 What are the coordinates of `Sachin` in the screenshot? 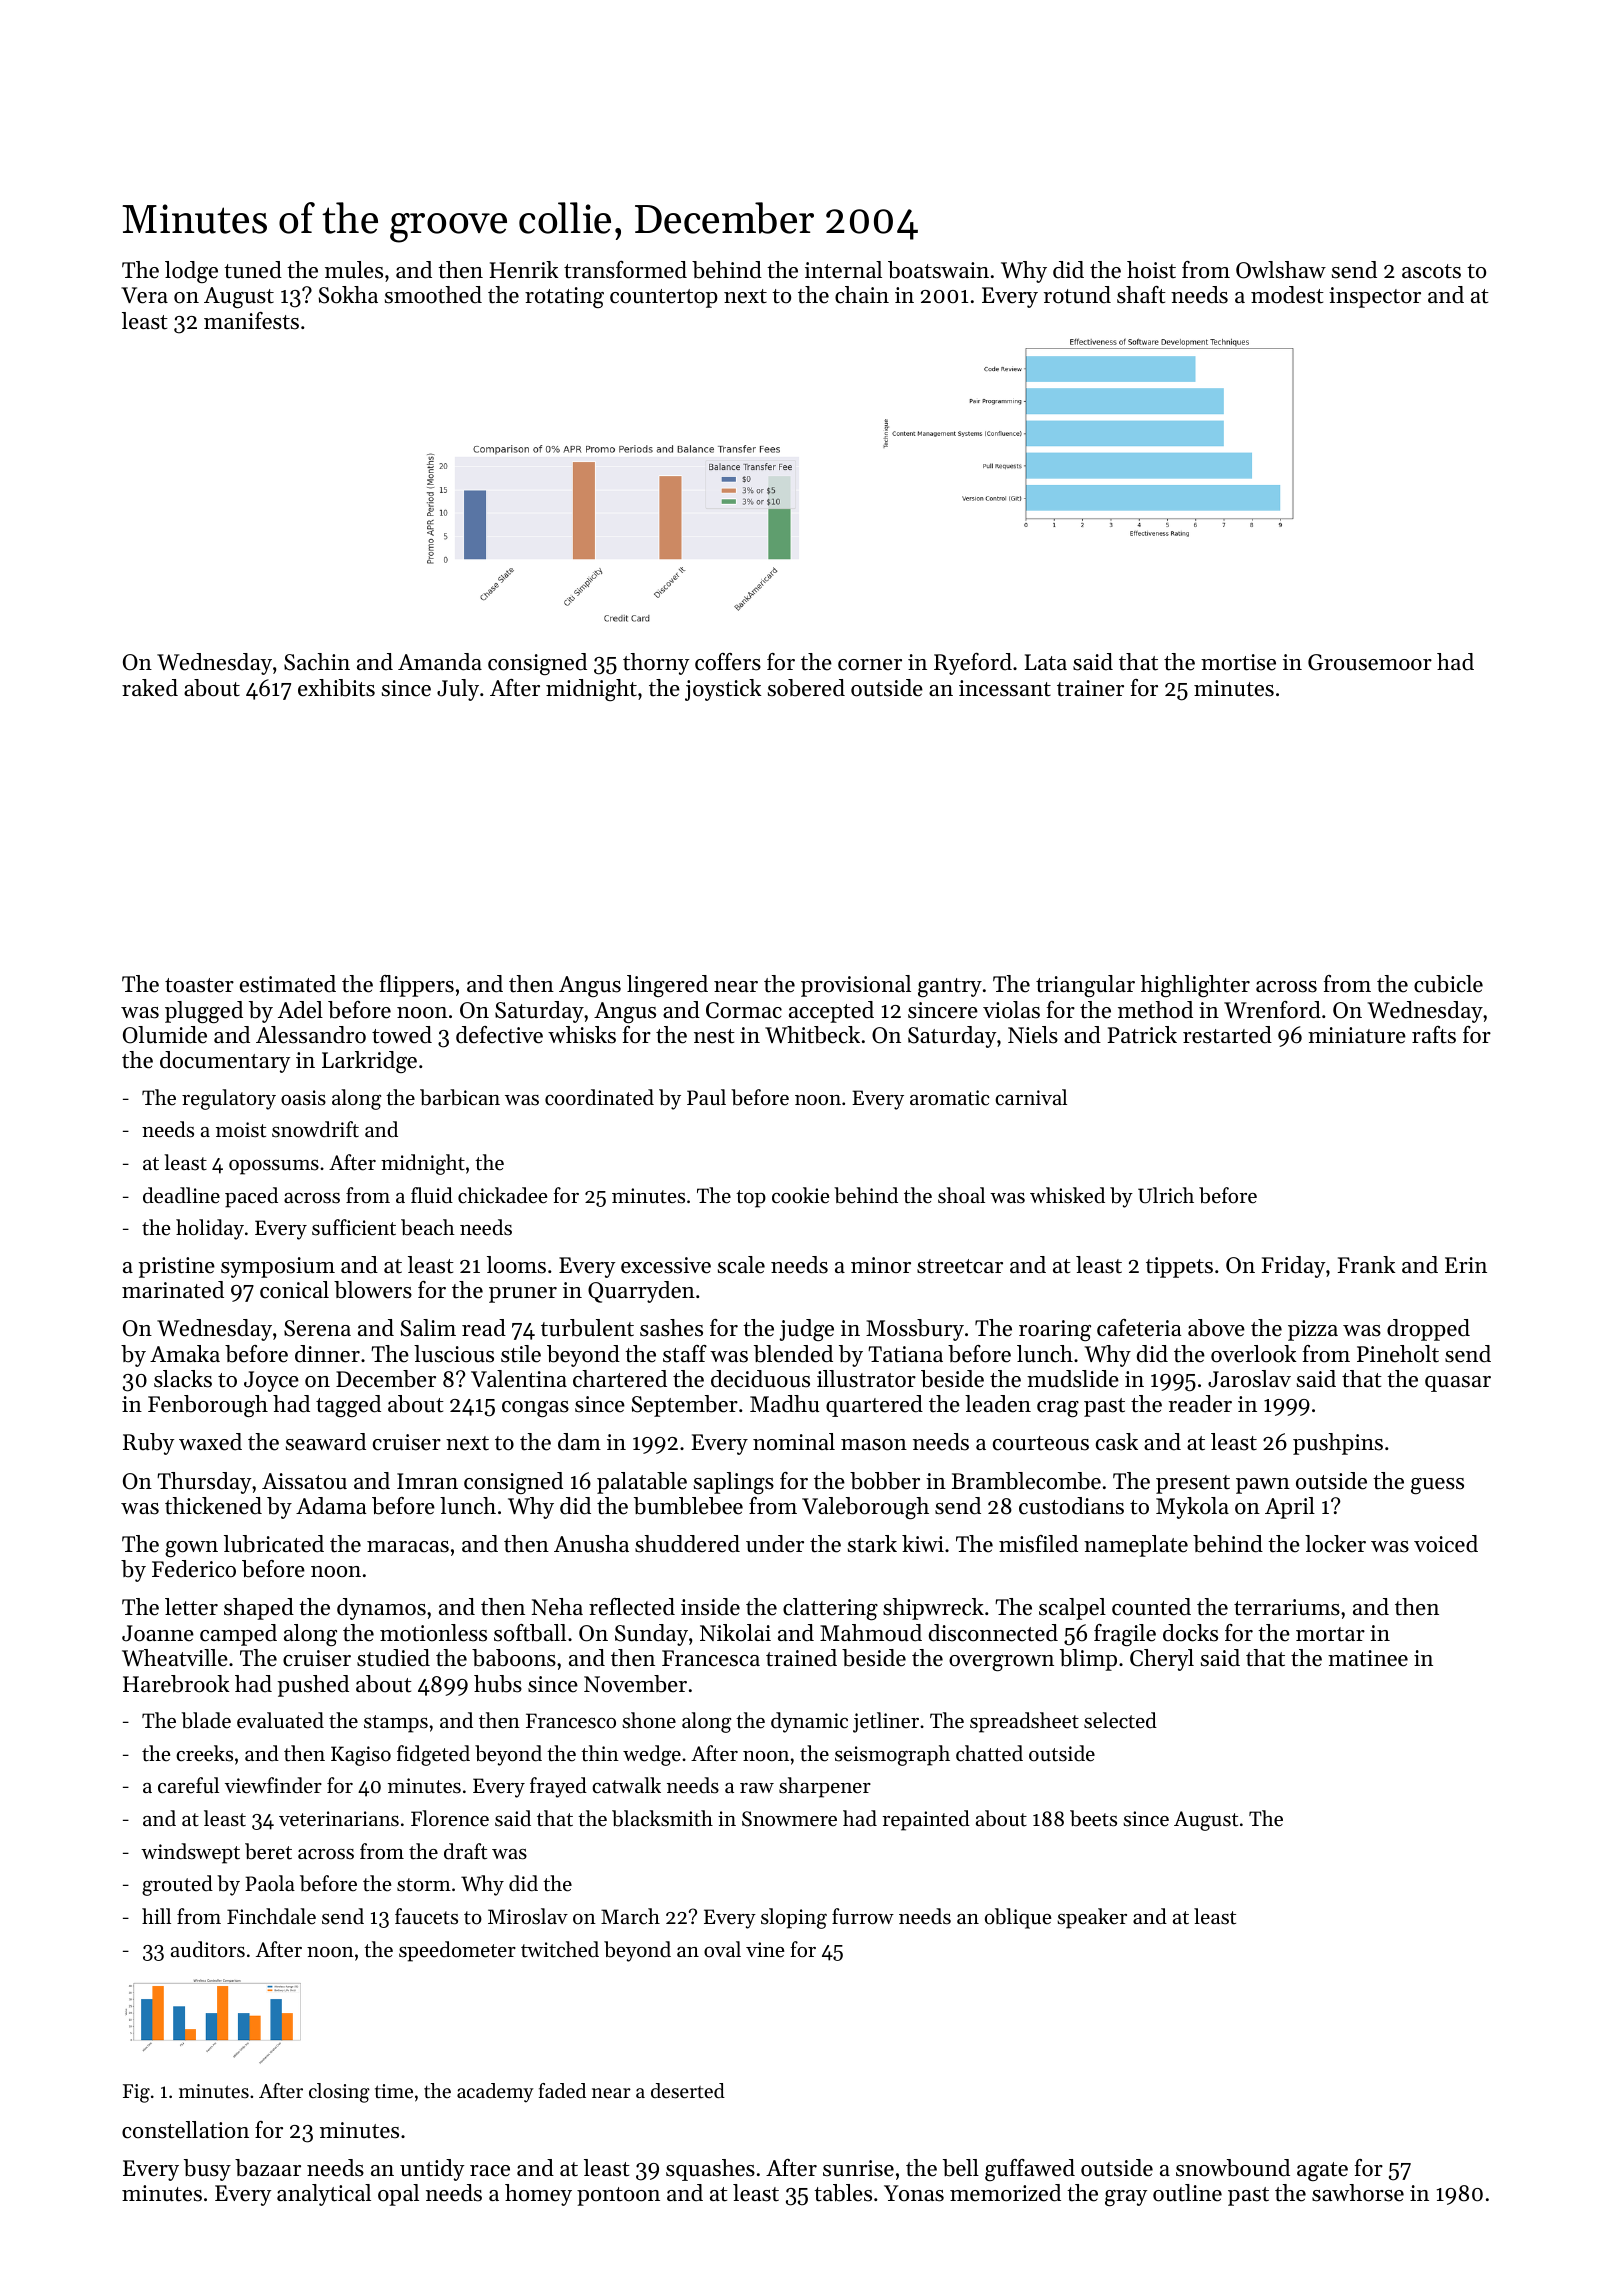 It's located at (317, 662).
